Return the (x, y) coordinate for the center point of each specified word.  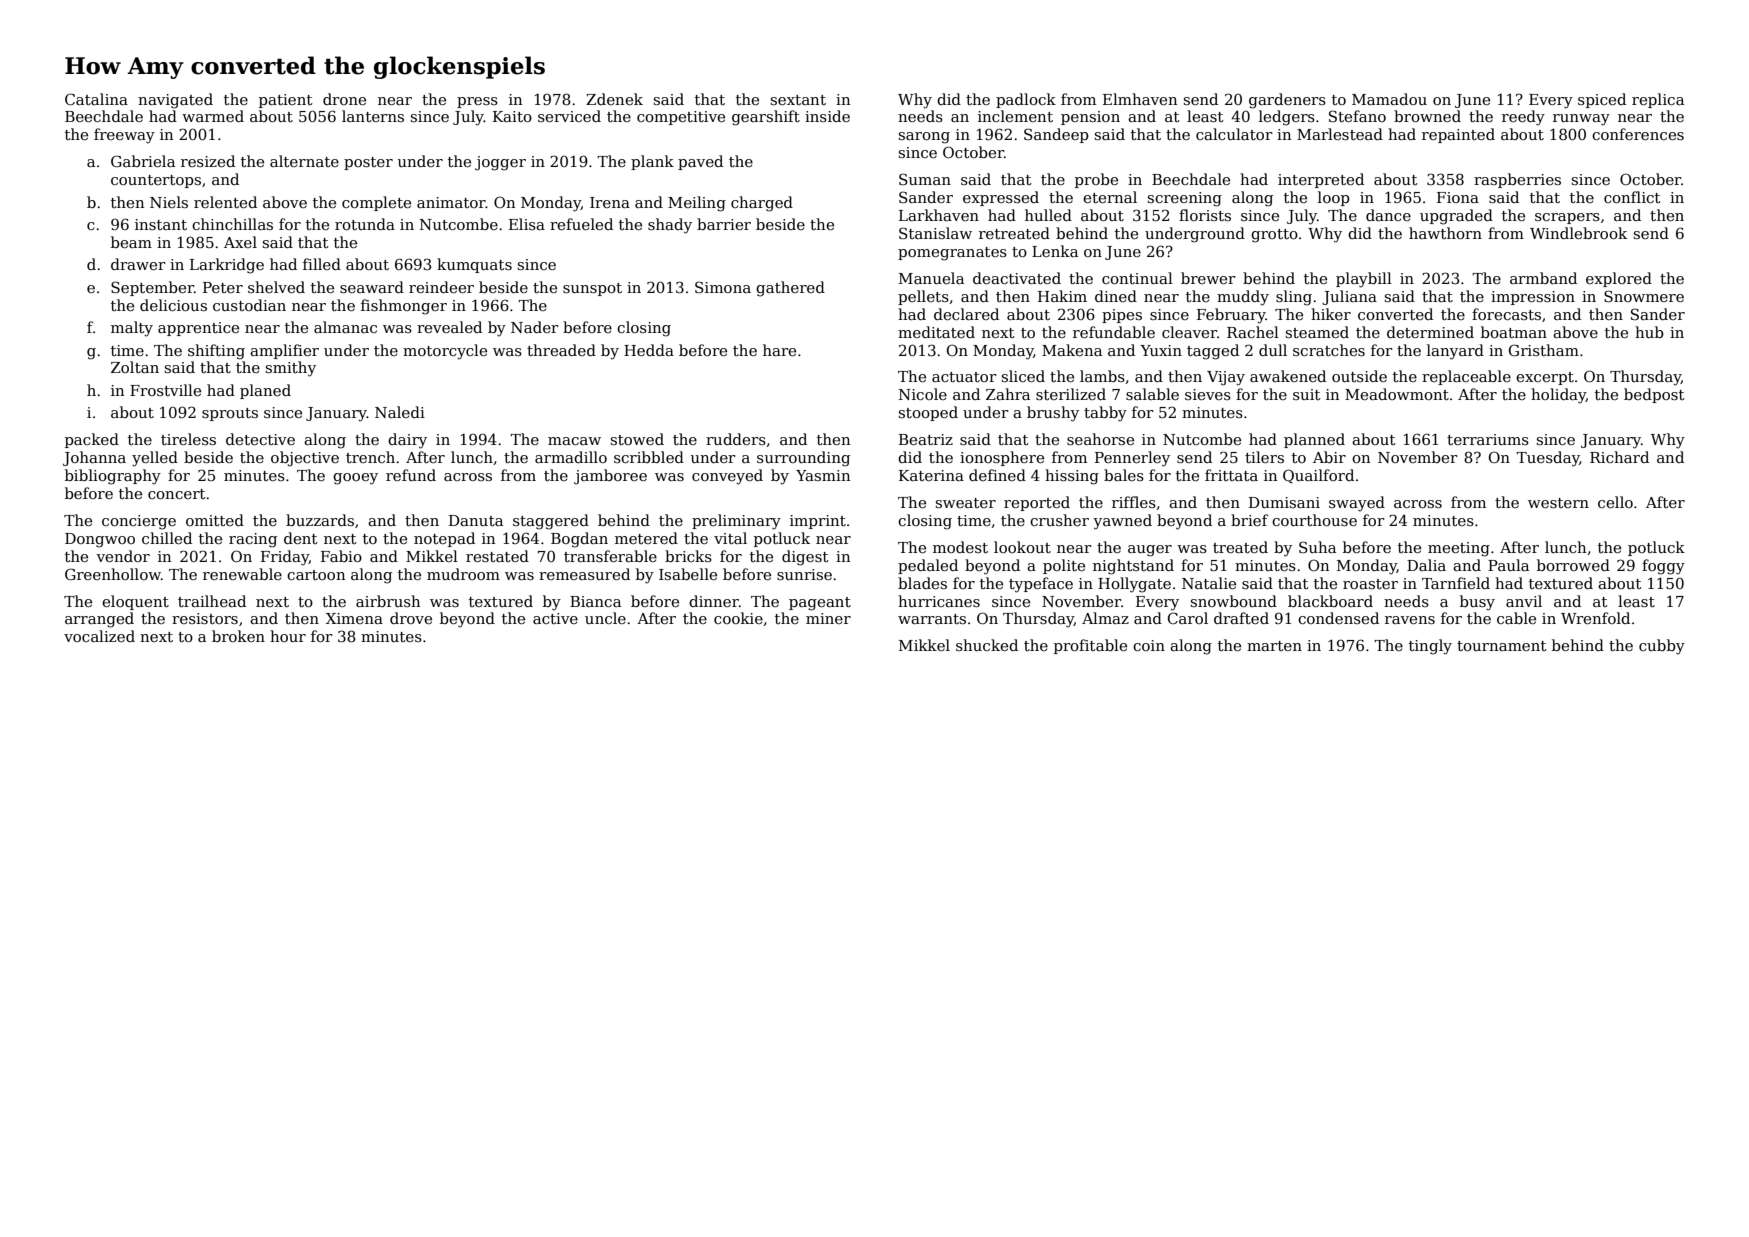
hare (779, 350)
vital (730, 538)
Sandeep (1056, 135)
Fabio (341, 556)
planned (1314, 440)
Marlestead (1340, 134)
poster (368, 163)
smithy (291, 369)
